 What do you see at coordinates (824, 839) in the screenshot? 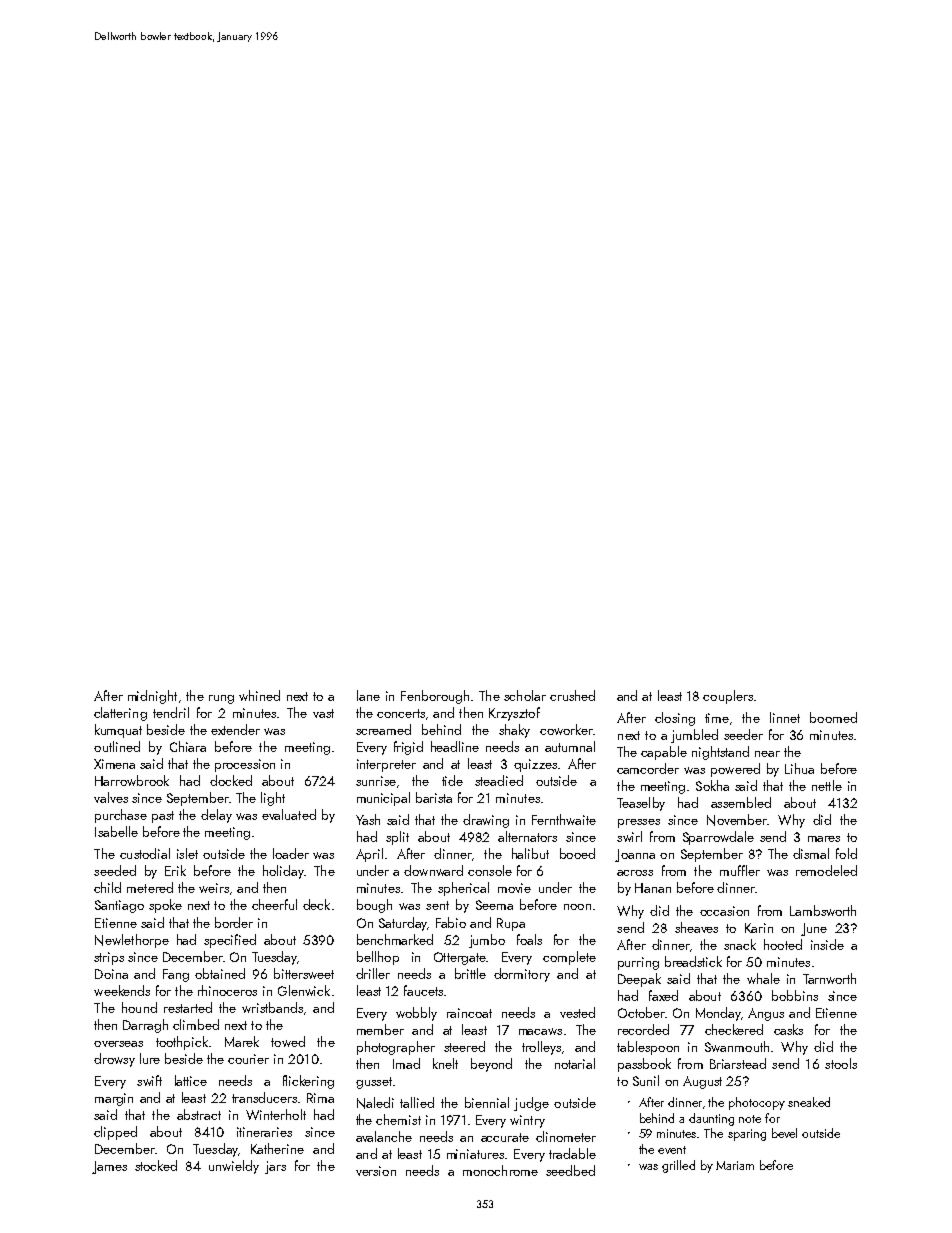
I see `mares` at bounding box center [824, 839].
